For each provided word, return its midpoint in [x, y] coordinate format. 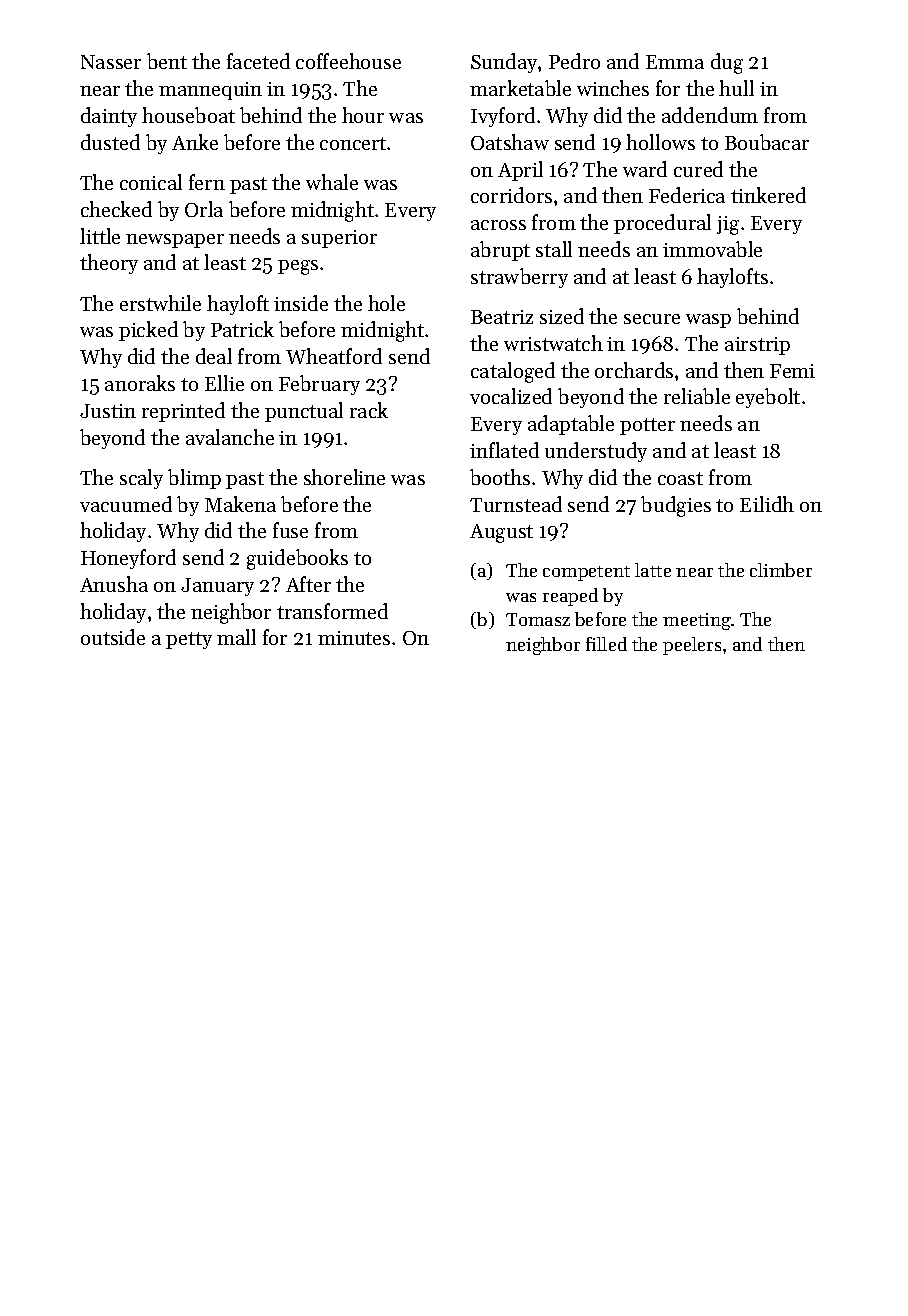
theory [109, 264]
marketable [520, 88]
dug [727, 63]
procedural [662, 224]
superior [339, 239]
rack [369, 410]
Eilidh [767, 504]
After [308, 584]
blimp [194, 479]
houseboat [188, 115]
